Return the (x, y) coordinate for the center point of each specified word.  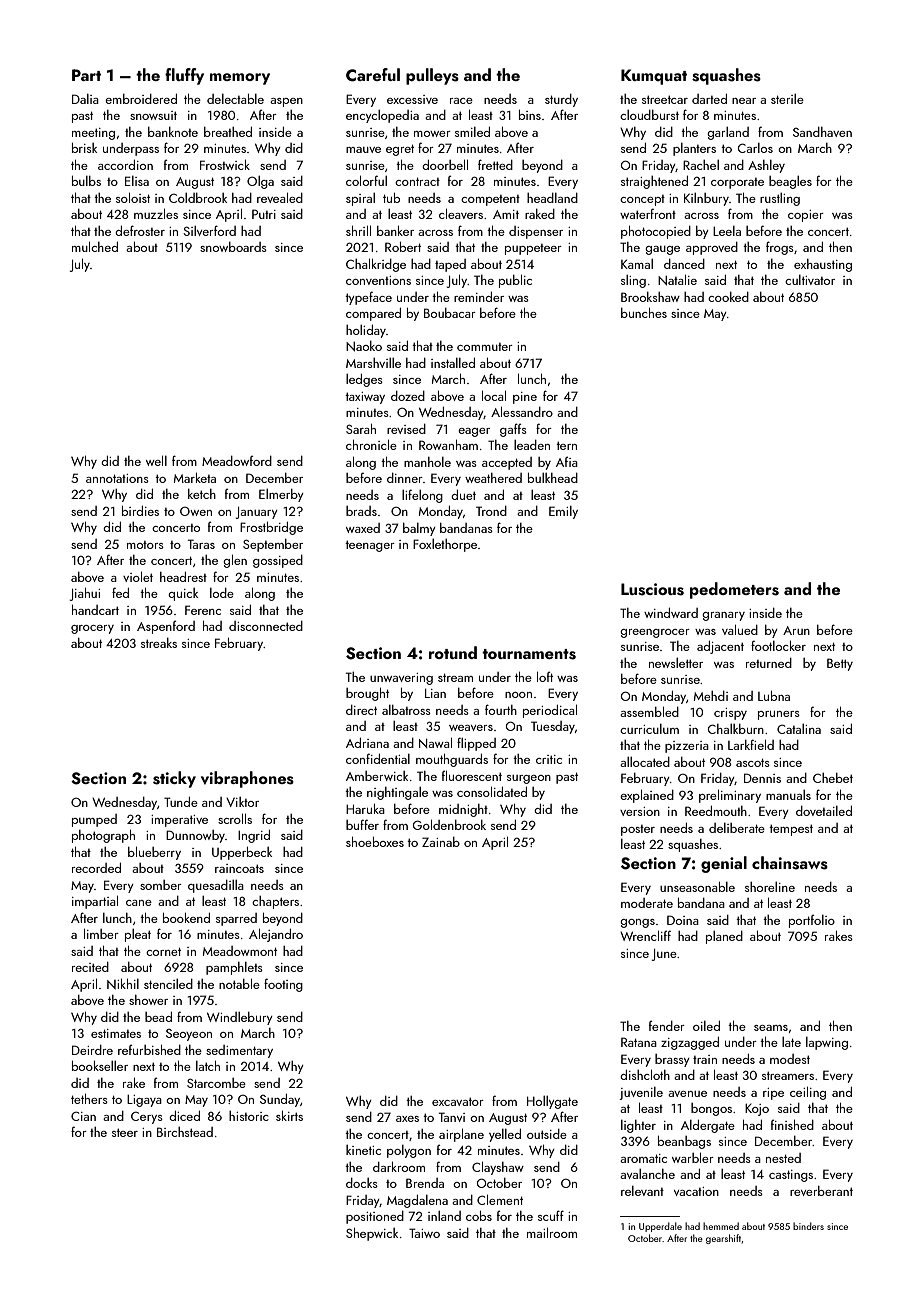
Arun (796, 630)
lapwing (827, 1043)
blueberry (154, 853)
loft (545, 676)
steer (125, 1133)
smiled (472, 132)
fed (120, 592)
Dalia (85, 99)
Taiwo (424, 1233)
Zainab (441, 842)
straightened (654, 182)
